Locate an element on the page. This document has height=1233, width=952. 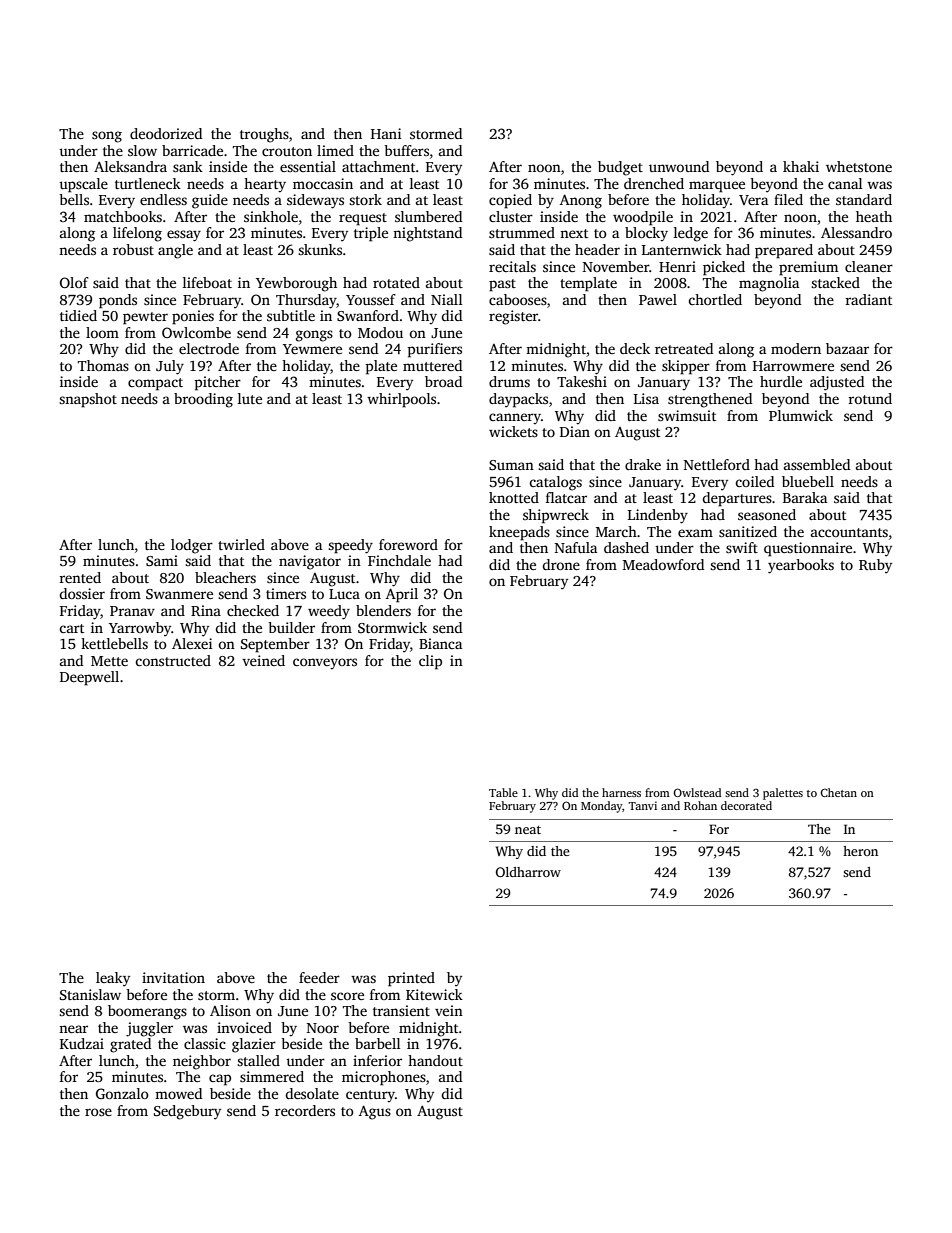
rotund is located at coordinates (870, 398).
